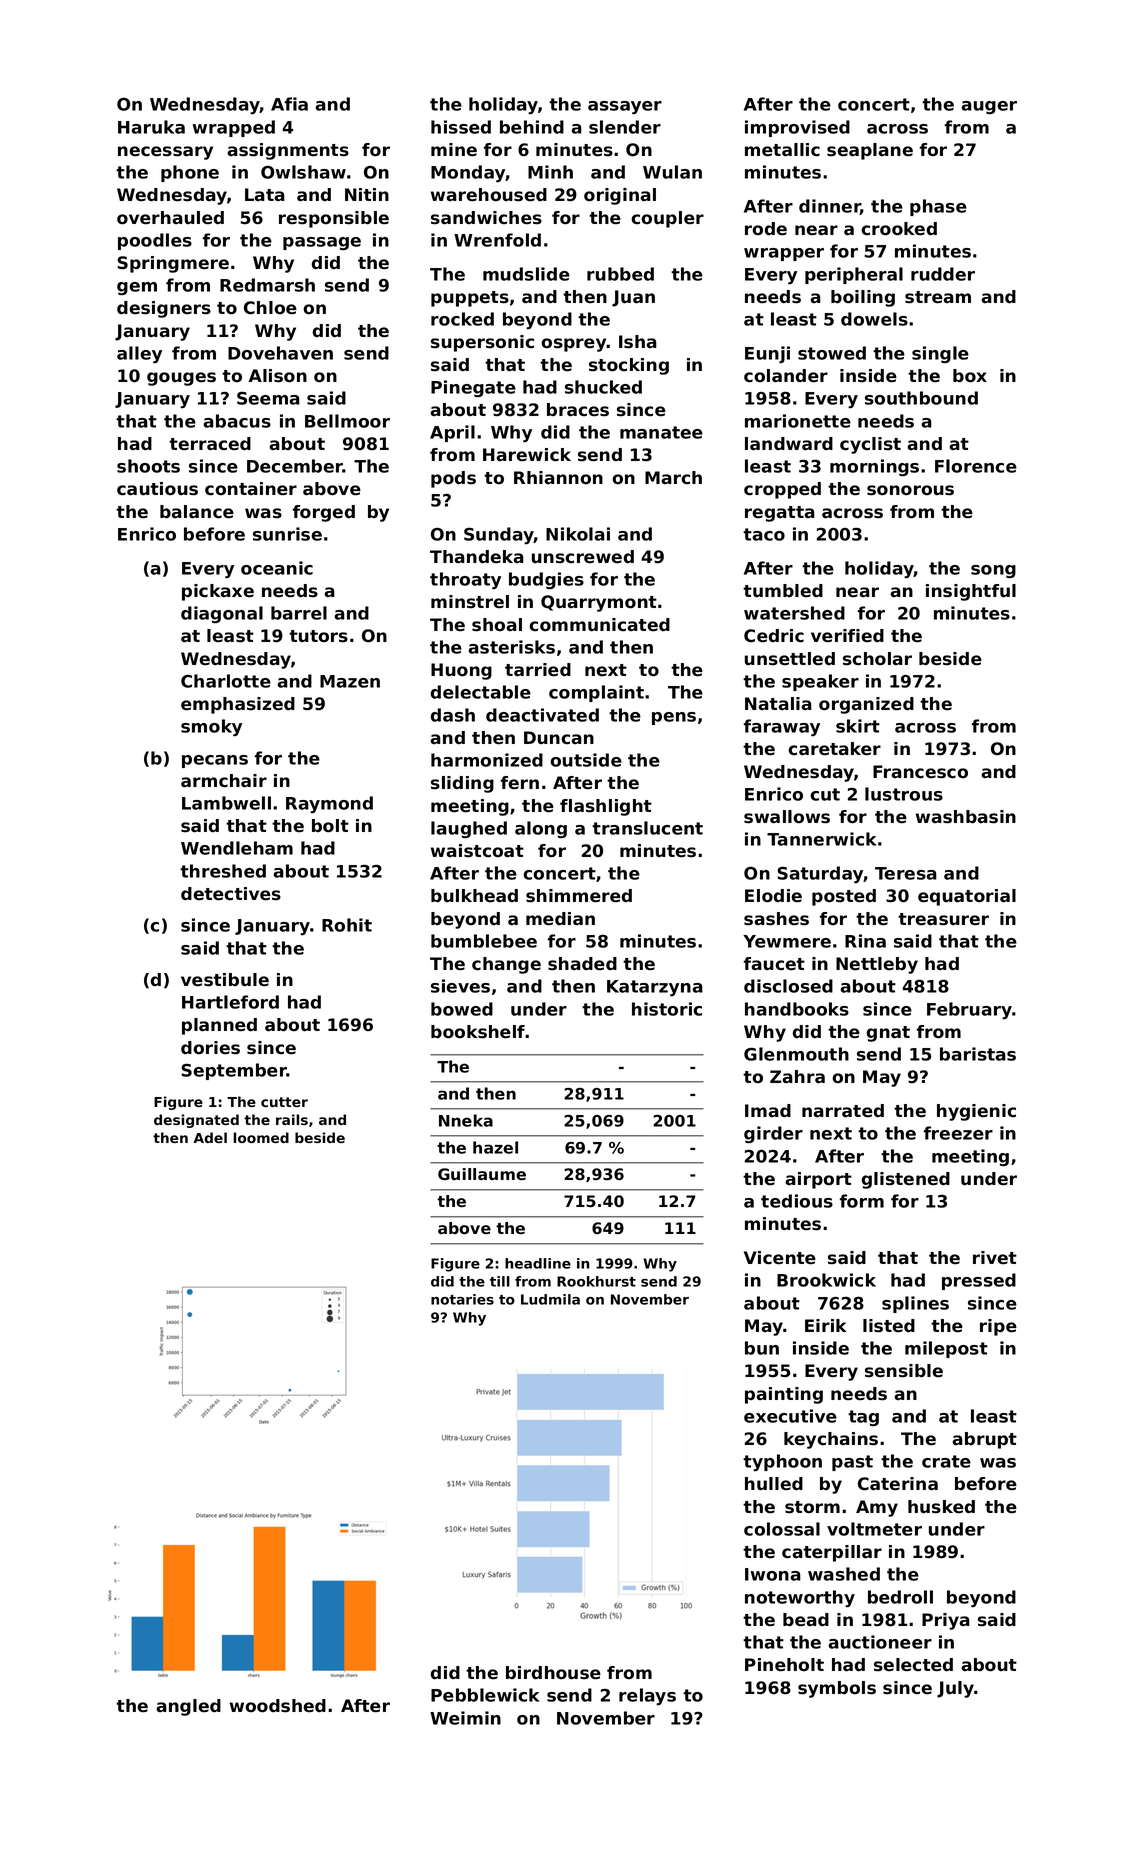 The image size is (1134, 1867). Describe the element at coordinates (223, 871) in the screenshot. I see `threshed` at that location.
